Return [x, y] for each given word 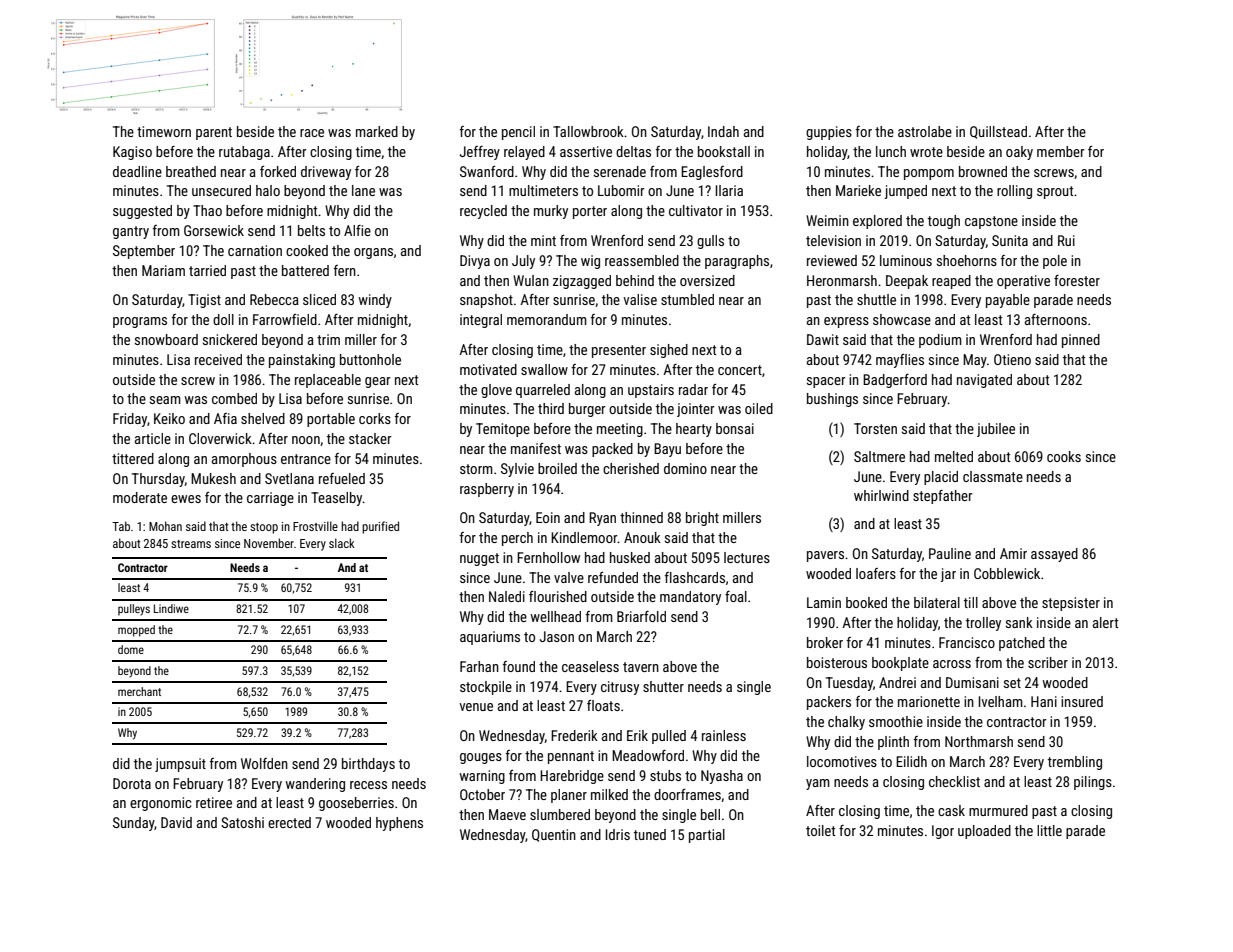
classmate [993, 476]
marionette [929, 701]
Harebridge [572, 777]
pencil [518, 133]
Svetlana [289, 478]
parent [214, 133]
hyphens [399, 824]
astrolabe [925, 131]
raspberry [487, 490]
